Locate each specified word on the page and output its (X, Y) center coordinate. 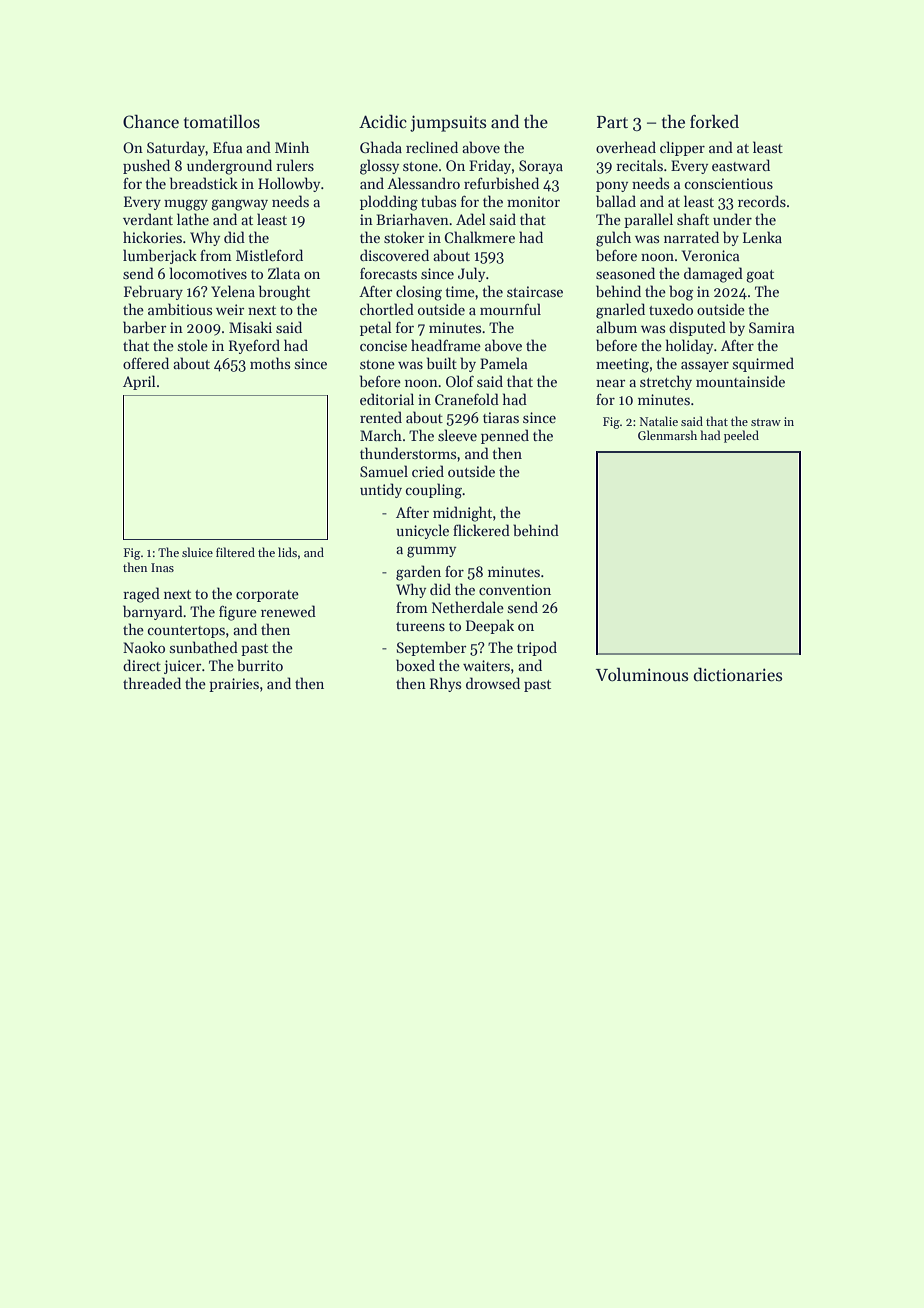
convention (515, 589)
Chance (151, 121)
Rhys (445, 684)
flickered (481, 530)
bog (681, 293)
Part (612, 122)
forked (714, 121)
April (139, 382)
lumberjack (160, 256)
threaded (152, 683)
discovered (394, 255)
